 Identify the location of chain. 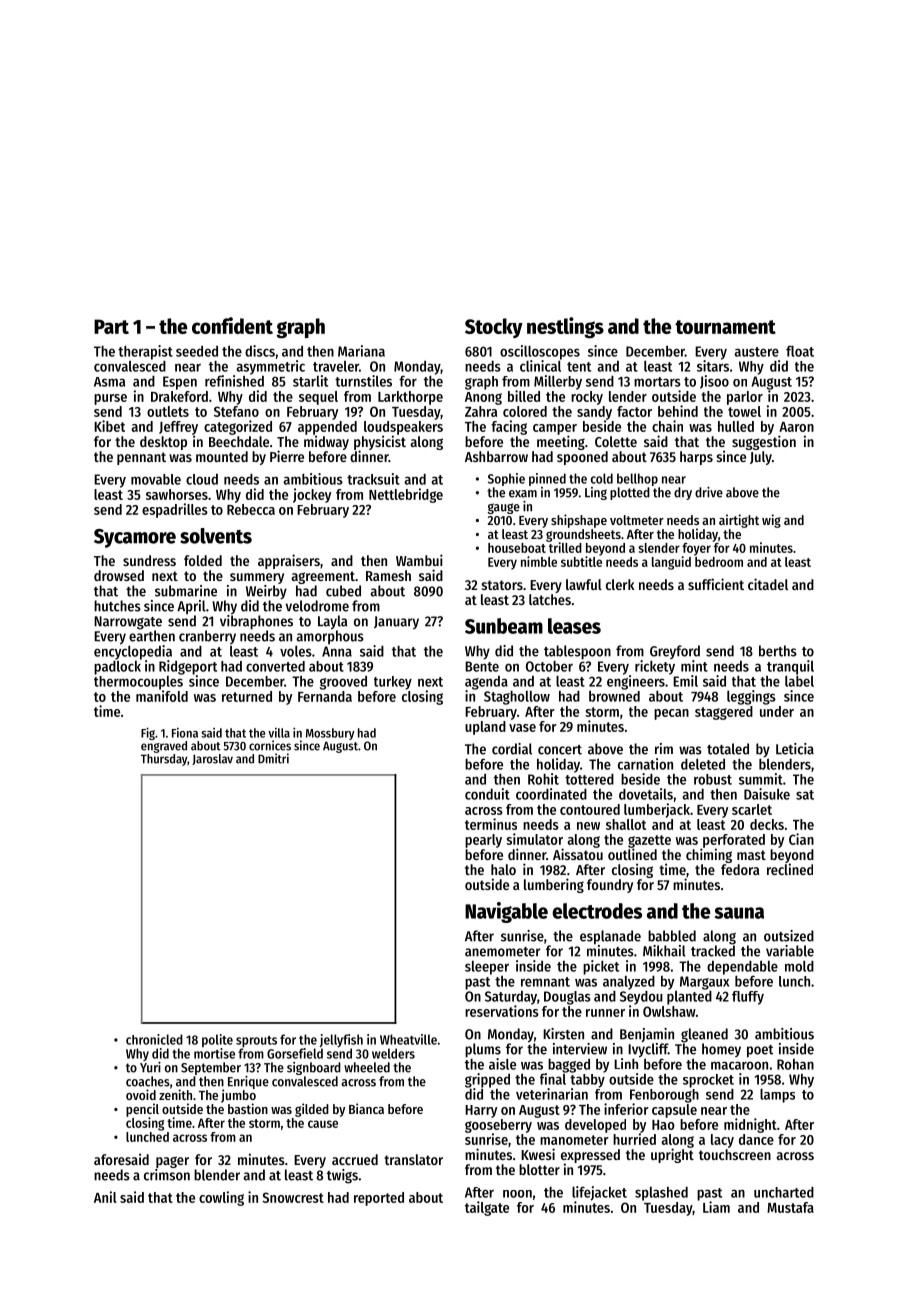
(667, 426).
